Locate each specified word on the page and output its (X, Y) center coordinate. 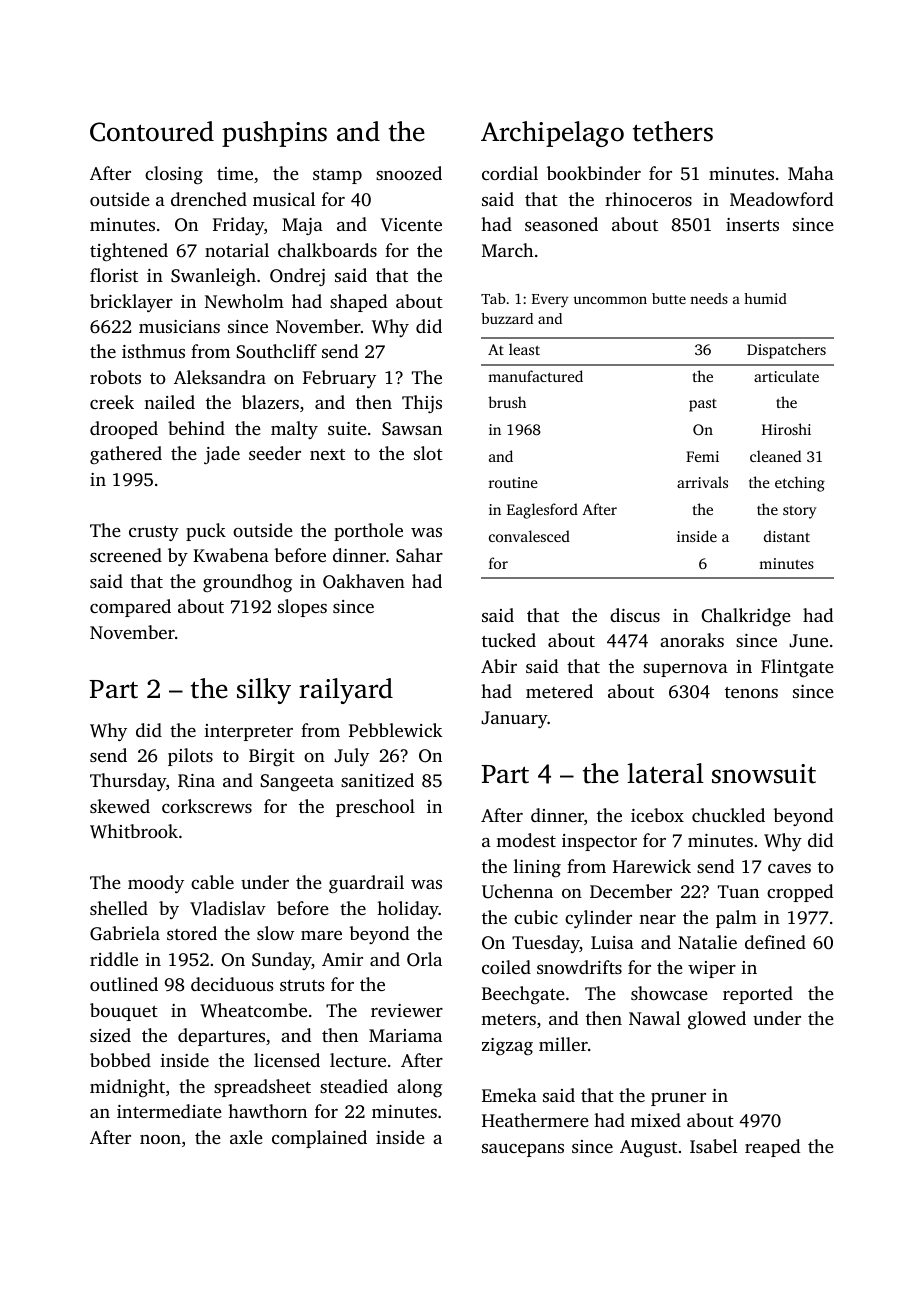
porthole (368, 532)
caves (789, 868)
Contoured (152, 131)
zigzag (507, 1046)
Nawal (654, 1018)
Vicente (411, 225)
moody (156, 884)
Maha (811, 173)
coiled (506, 967)
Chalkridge (746, 617)
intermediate (169, 1111)
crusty (154, 533)
